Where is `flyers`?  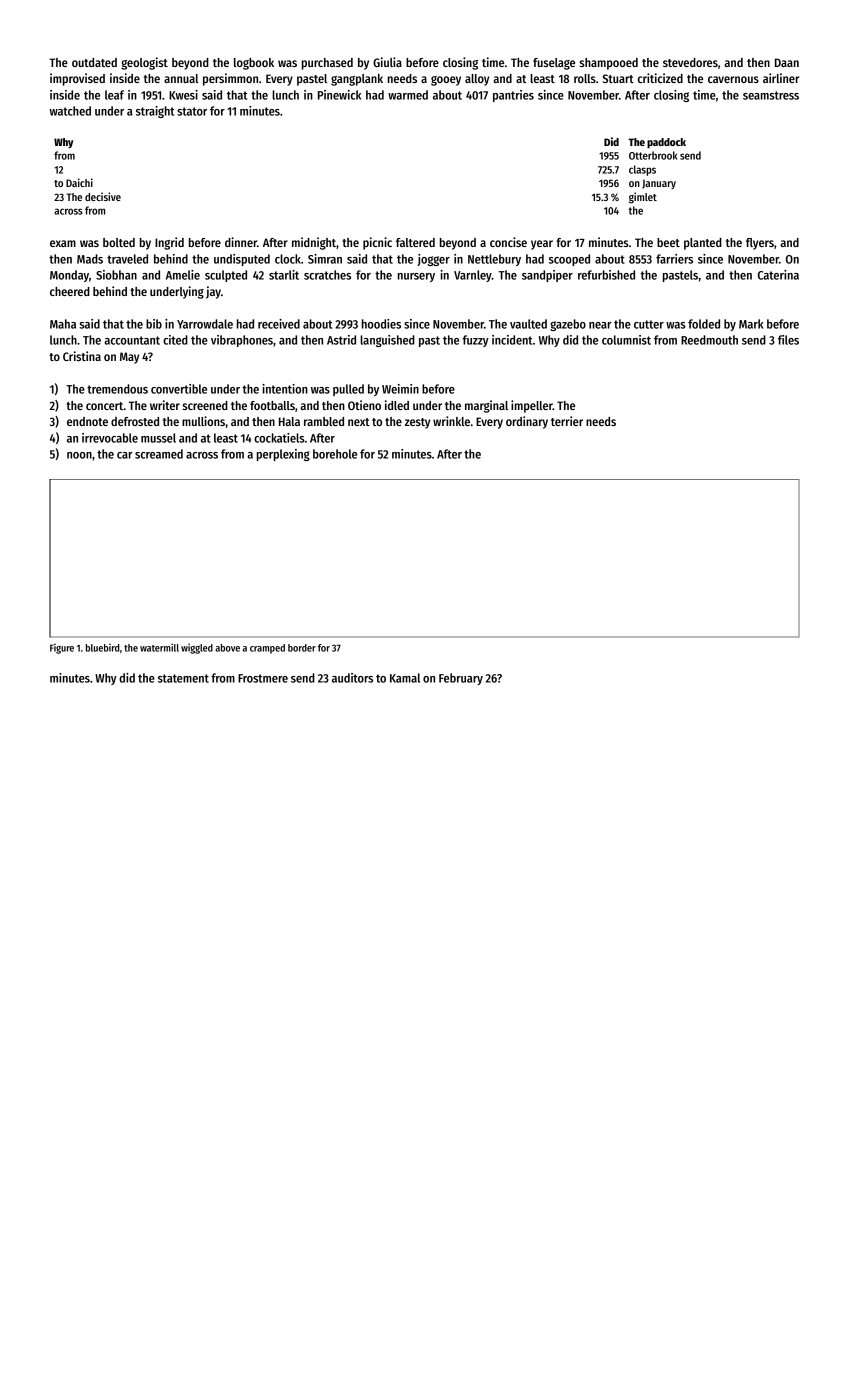
flyers is located at coordinates (760, 244).
